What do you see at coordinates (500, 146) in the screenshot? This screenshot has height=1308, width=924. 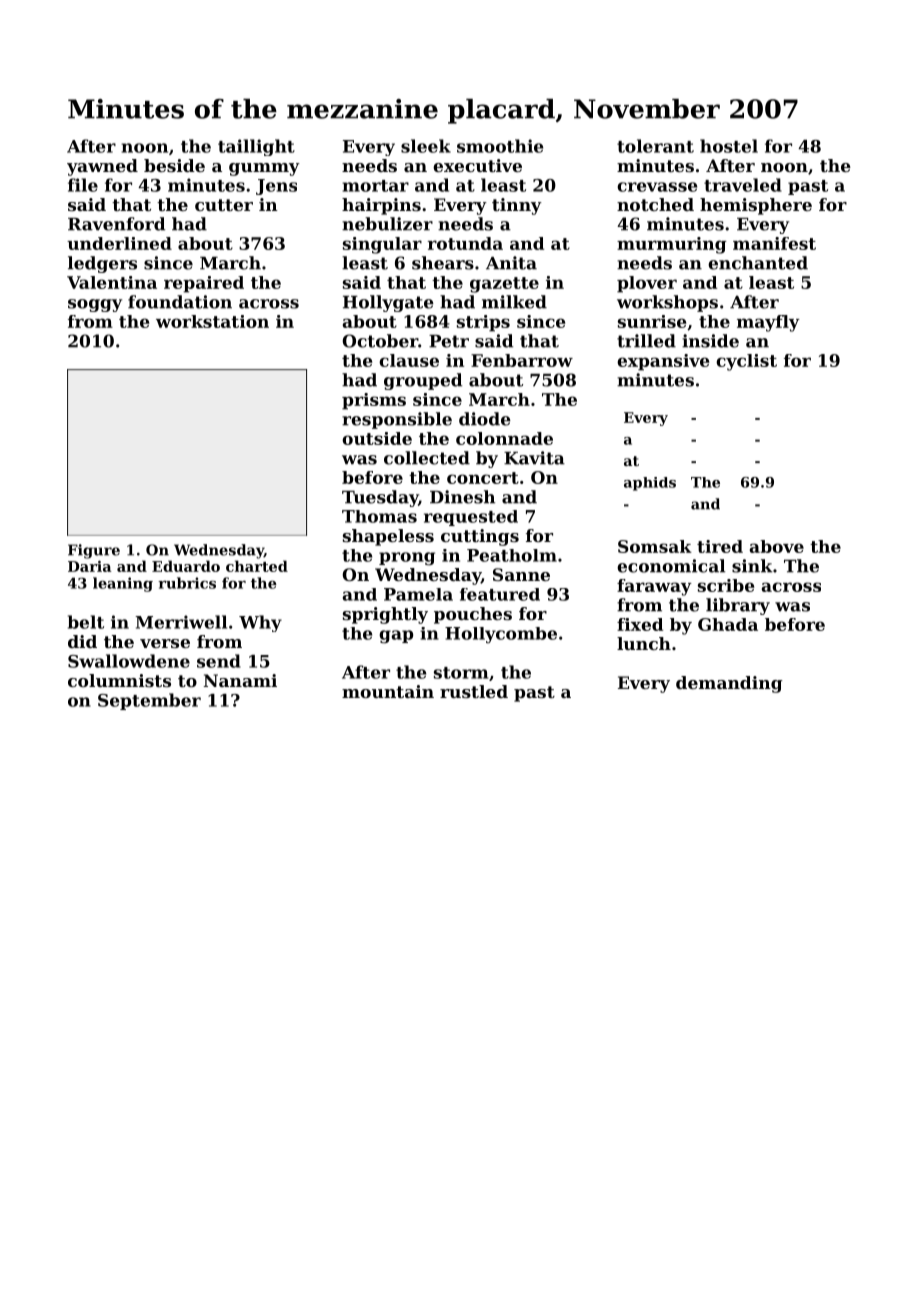 I see `smoothie` at bounding box center [500, 146].
